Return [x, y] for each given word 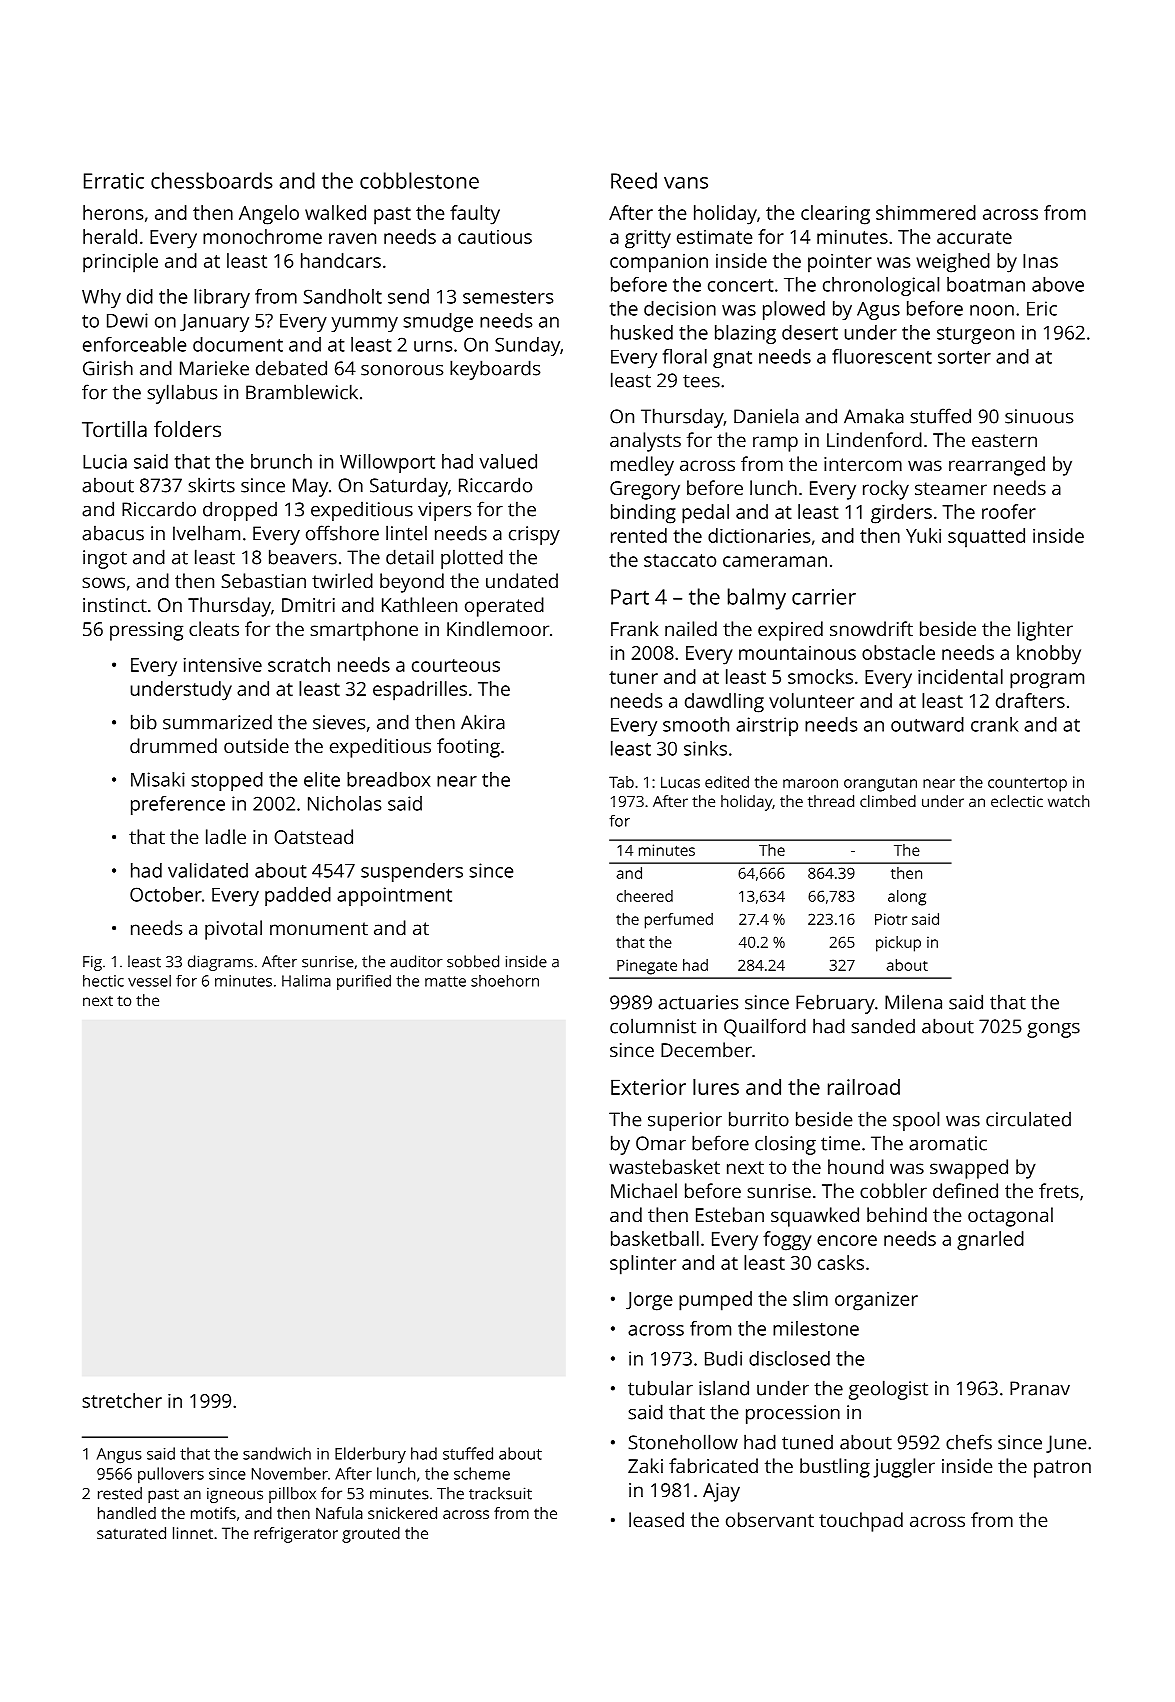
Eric [1042, 308]
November [290, 1473]
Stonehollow [683, 1442]
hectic [103, 981]
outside [256, 745]
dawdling [724, 703]
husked [642, 332]
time [840, 1143]
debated [291, 368]
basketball [655, 1238]
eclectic [1017, 801]
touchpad [861, 1522]
